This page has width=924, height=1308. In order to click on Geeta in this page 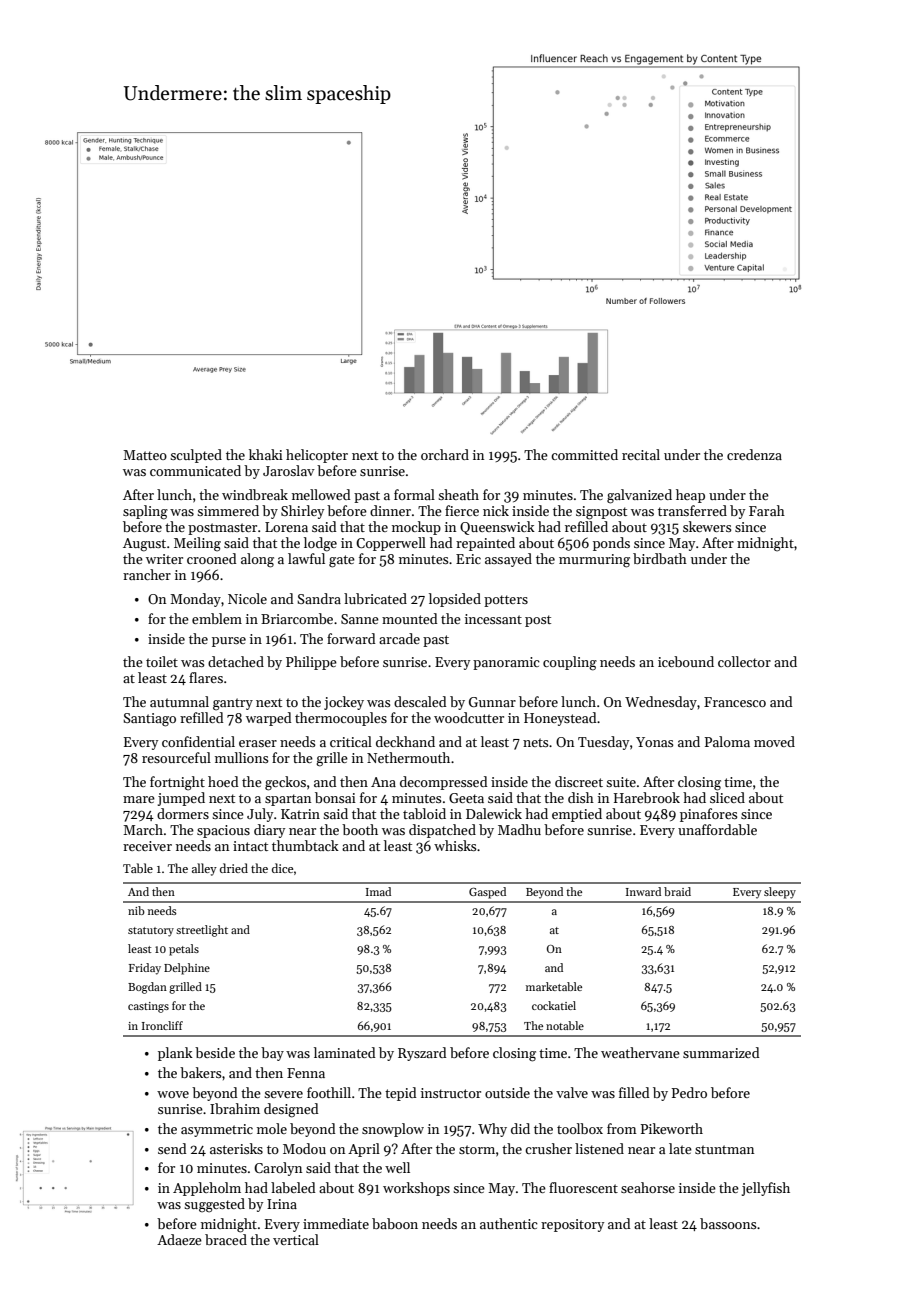, I will do `click(466, 798)`.
